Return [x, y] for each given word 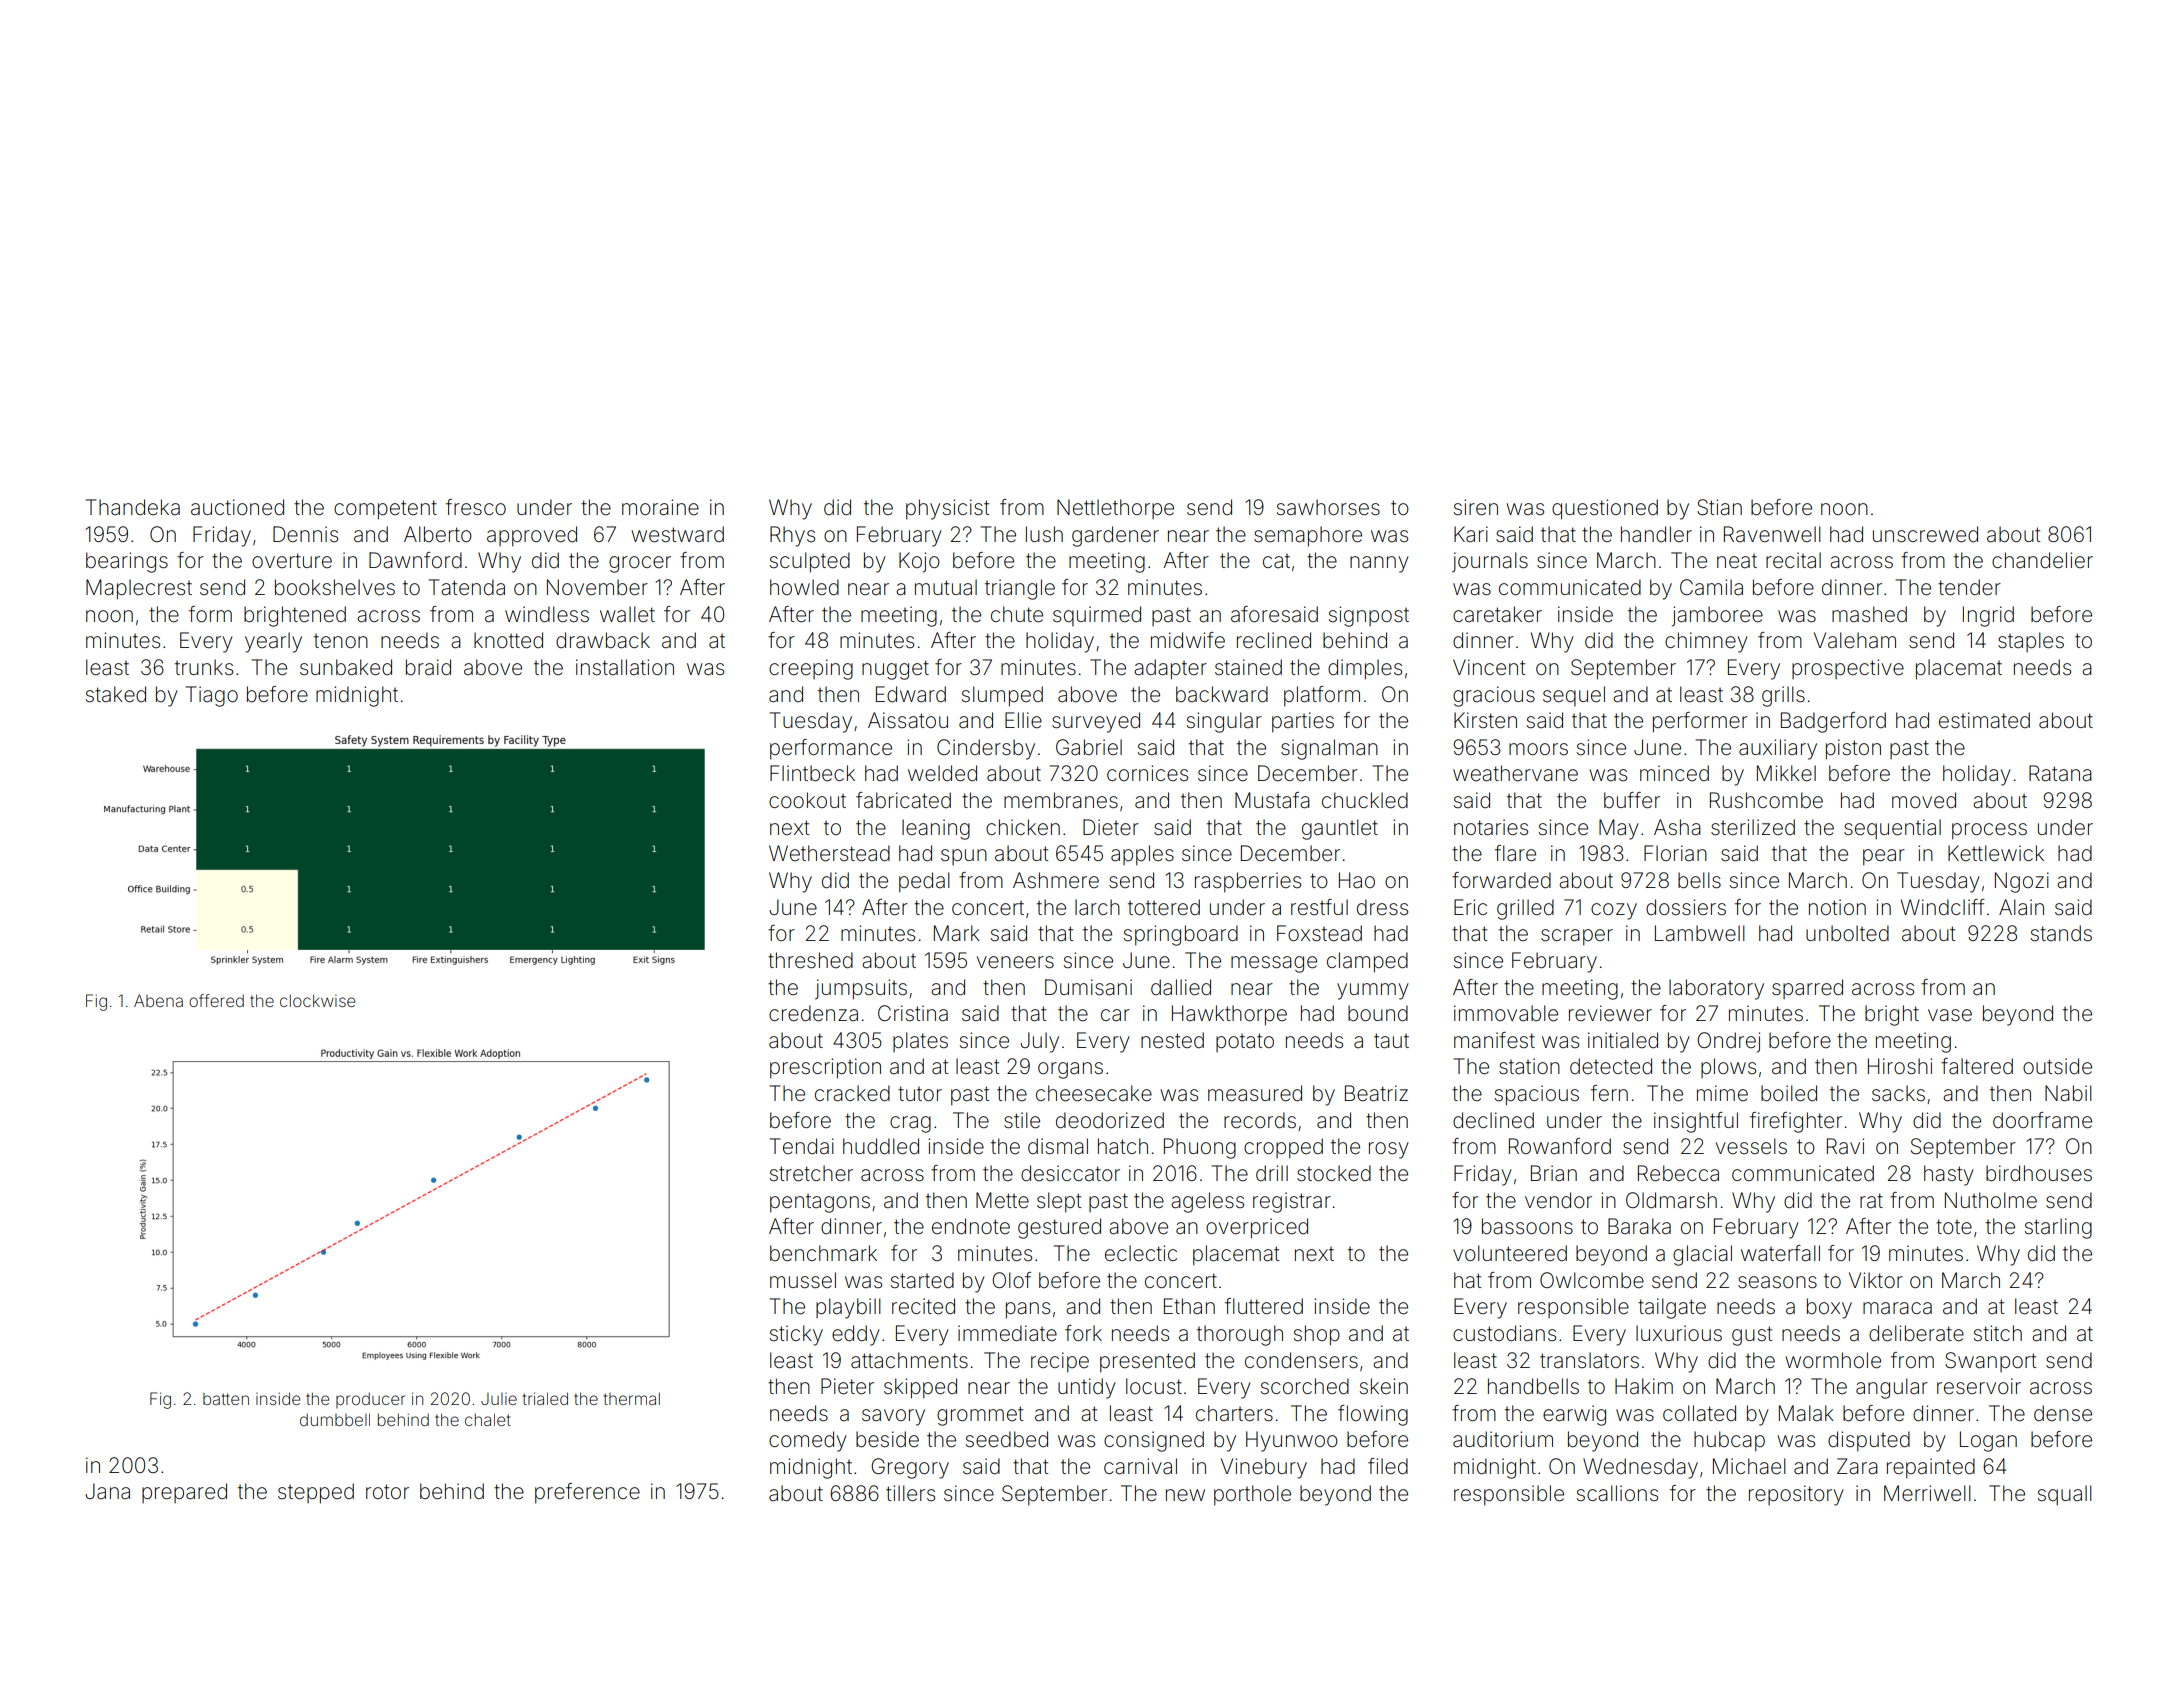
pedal [924, 882]
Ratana [2060, 773]
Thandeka [133, 507]
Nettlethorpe [1115, 509]
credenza [813, 1013]
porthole [1252, 1495]
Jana [107, 1491]
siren [1476, 507]
